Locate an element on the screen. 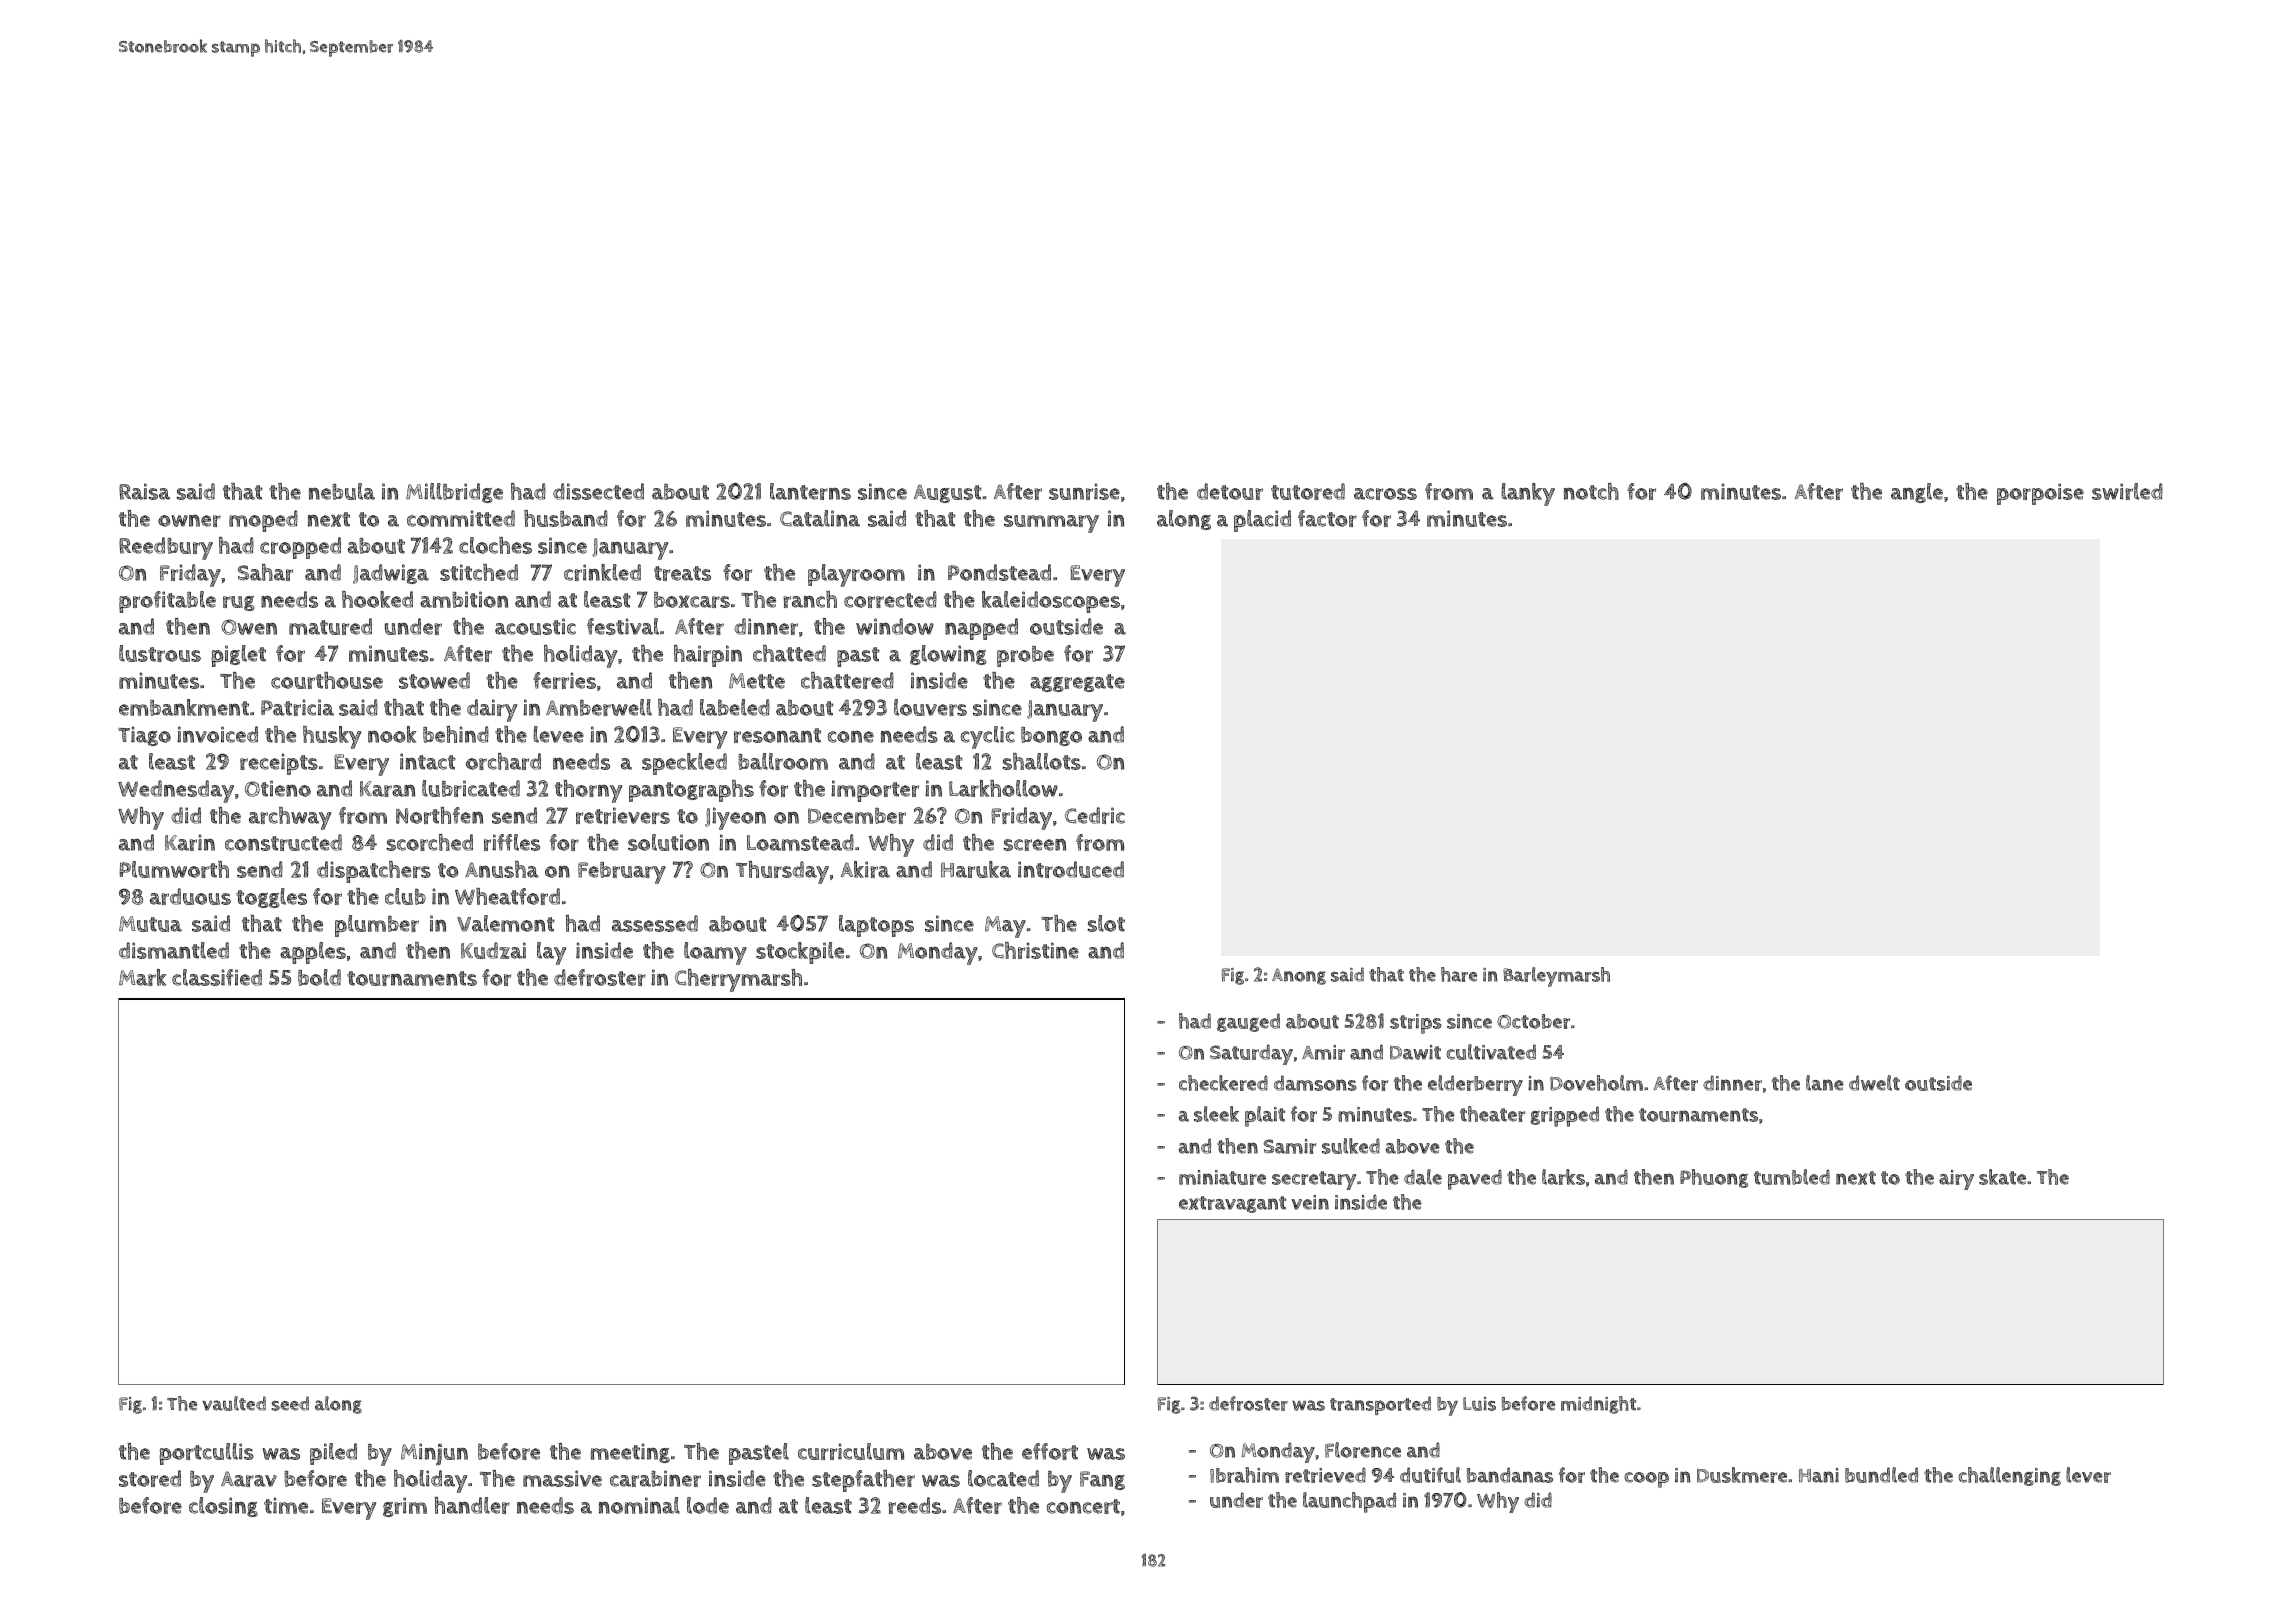  transported is located at coordinates (1380, 1405).
